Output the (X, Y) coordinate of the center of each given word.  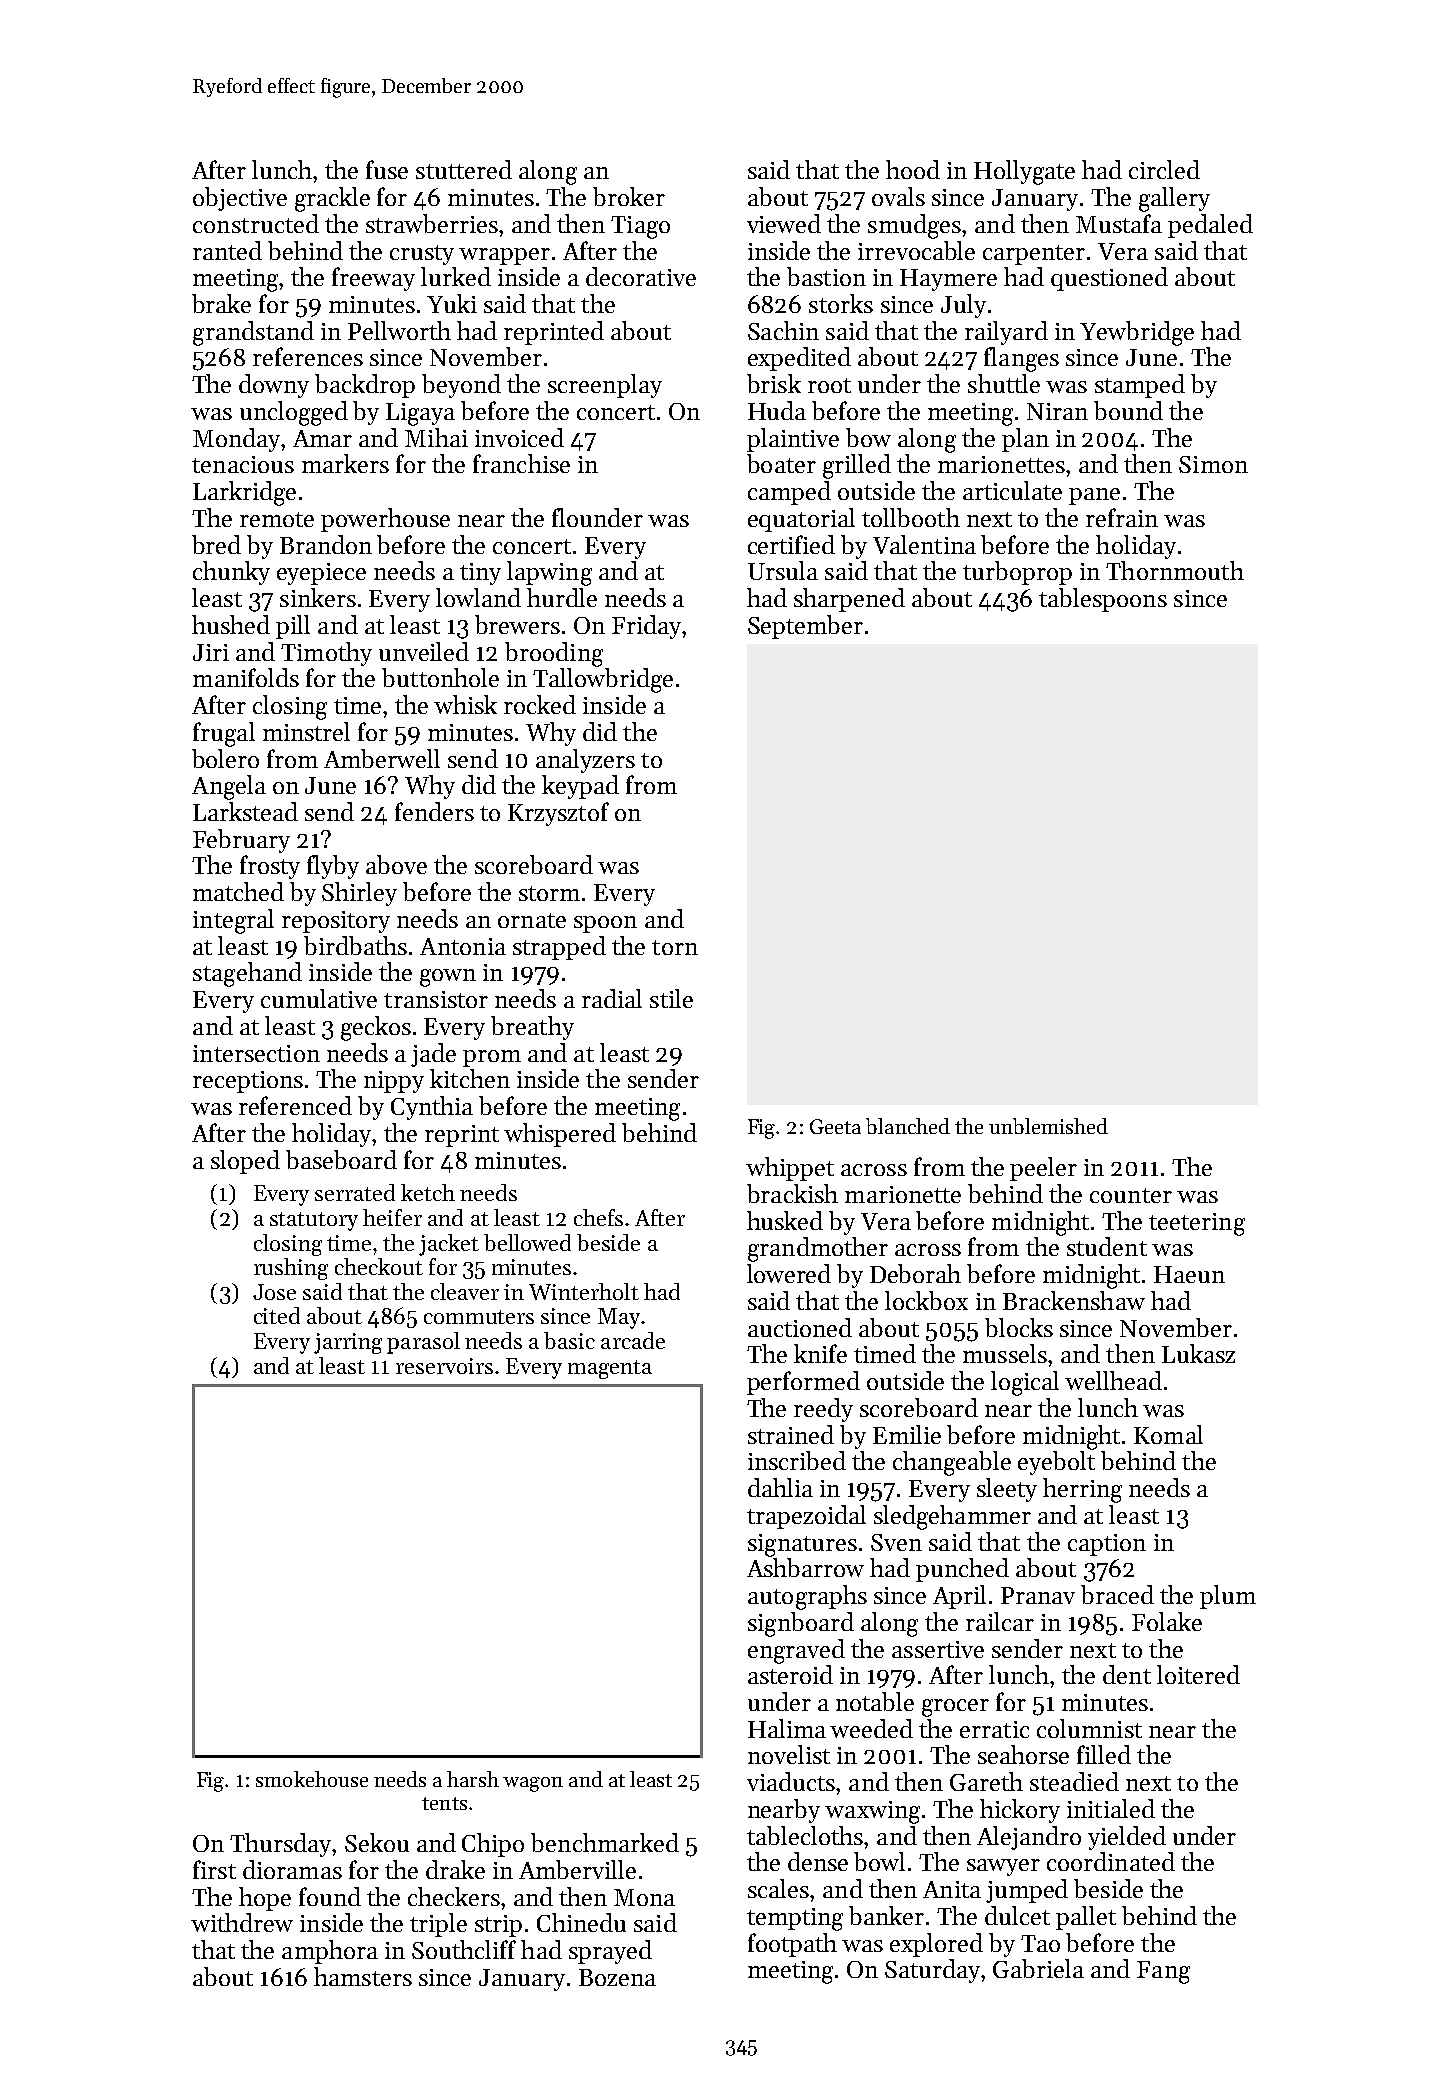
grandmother (818, 1249)
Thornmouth (1175, 570)
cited (277, 1315)
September (805, 627)
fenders (434, 811)
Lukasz (1198, 1353)
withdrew (242, 1922)
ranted (227, 250)
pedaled (1210, 226)
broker (629, 196)
